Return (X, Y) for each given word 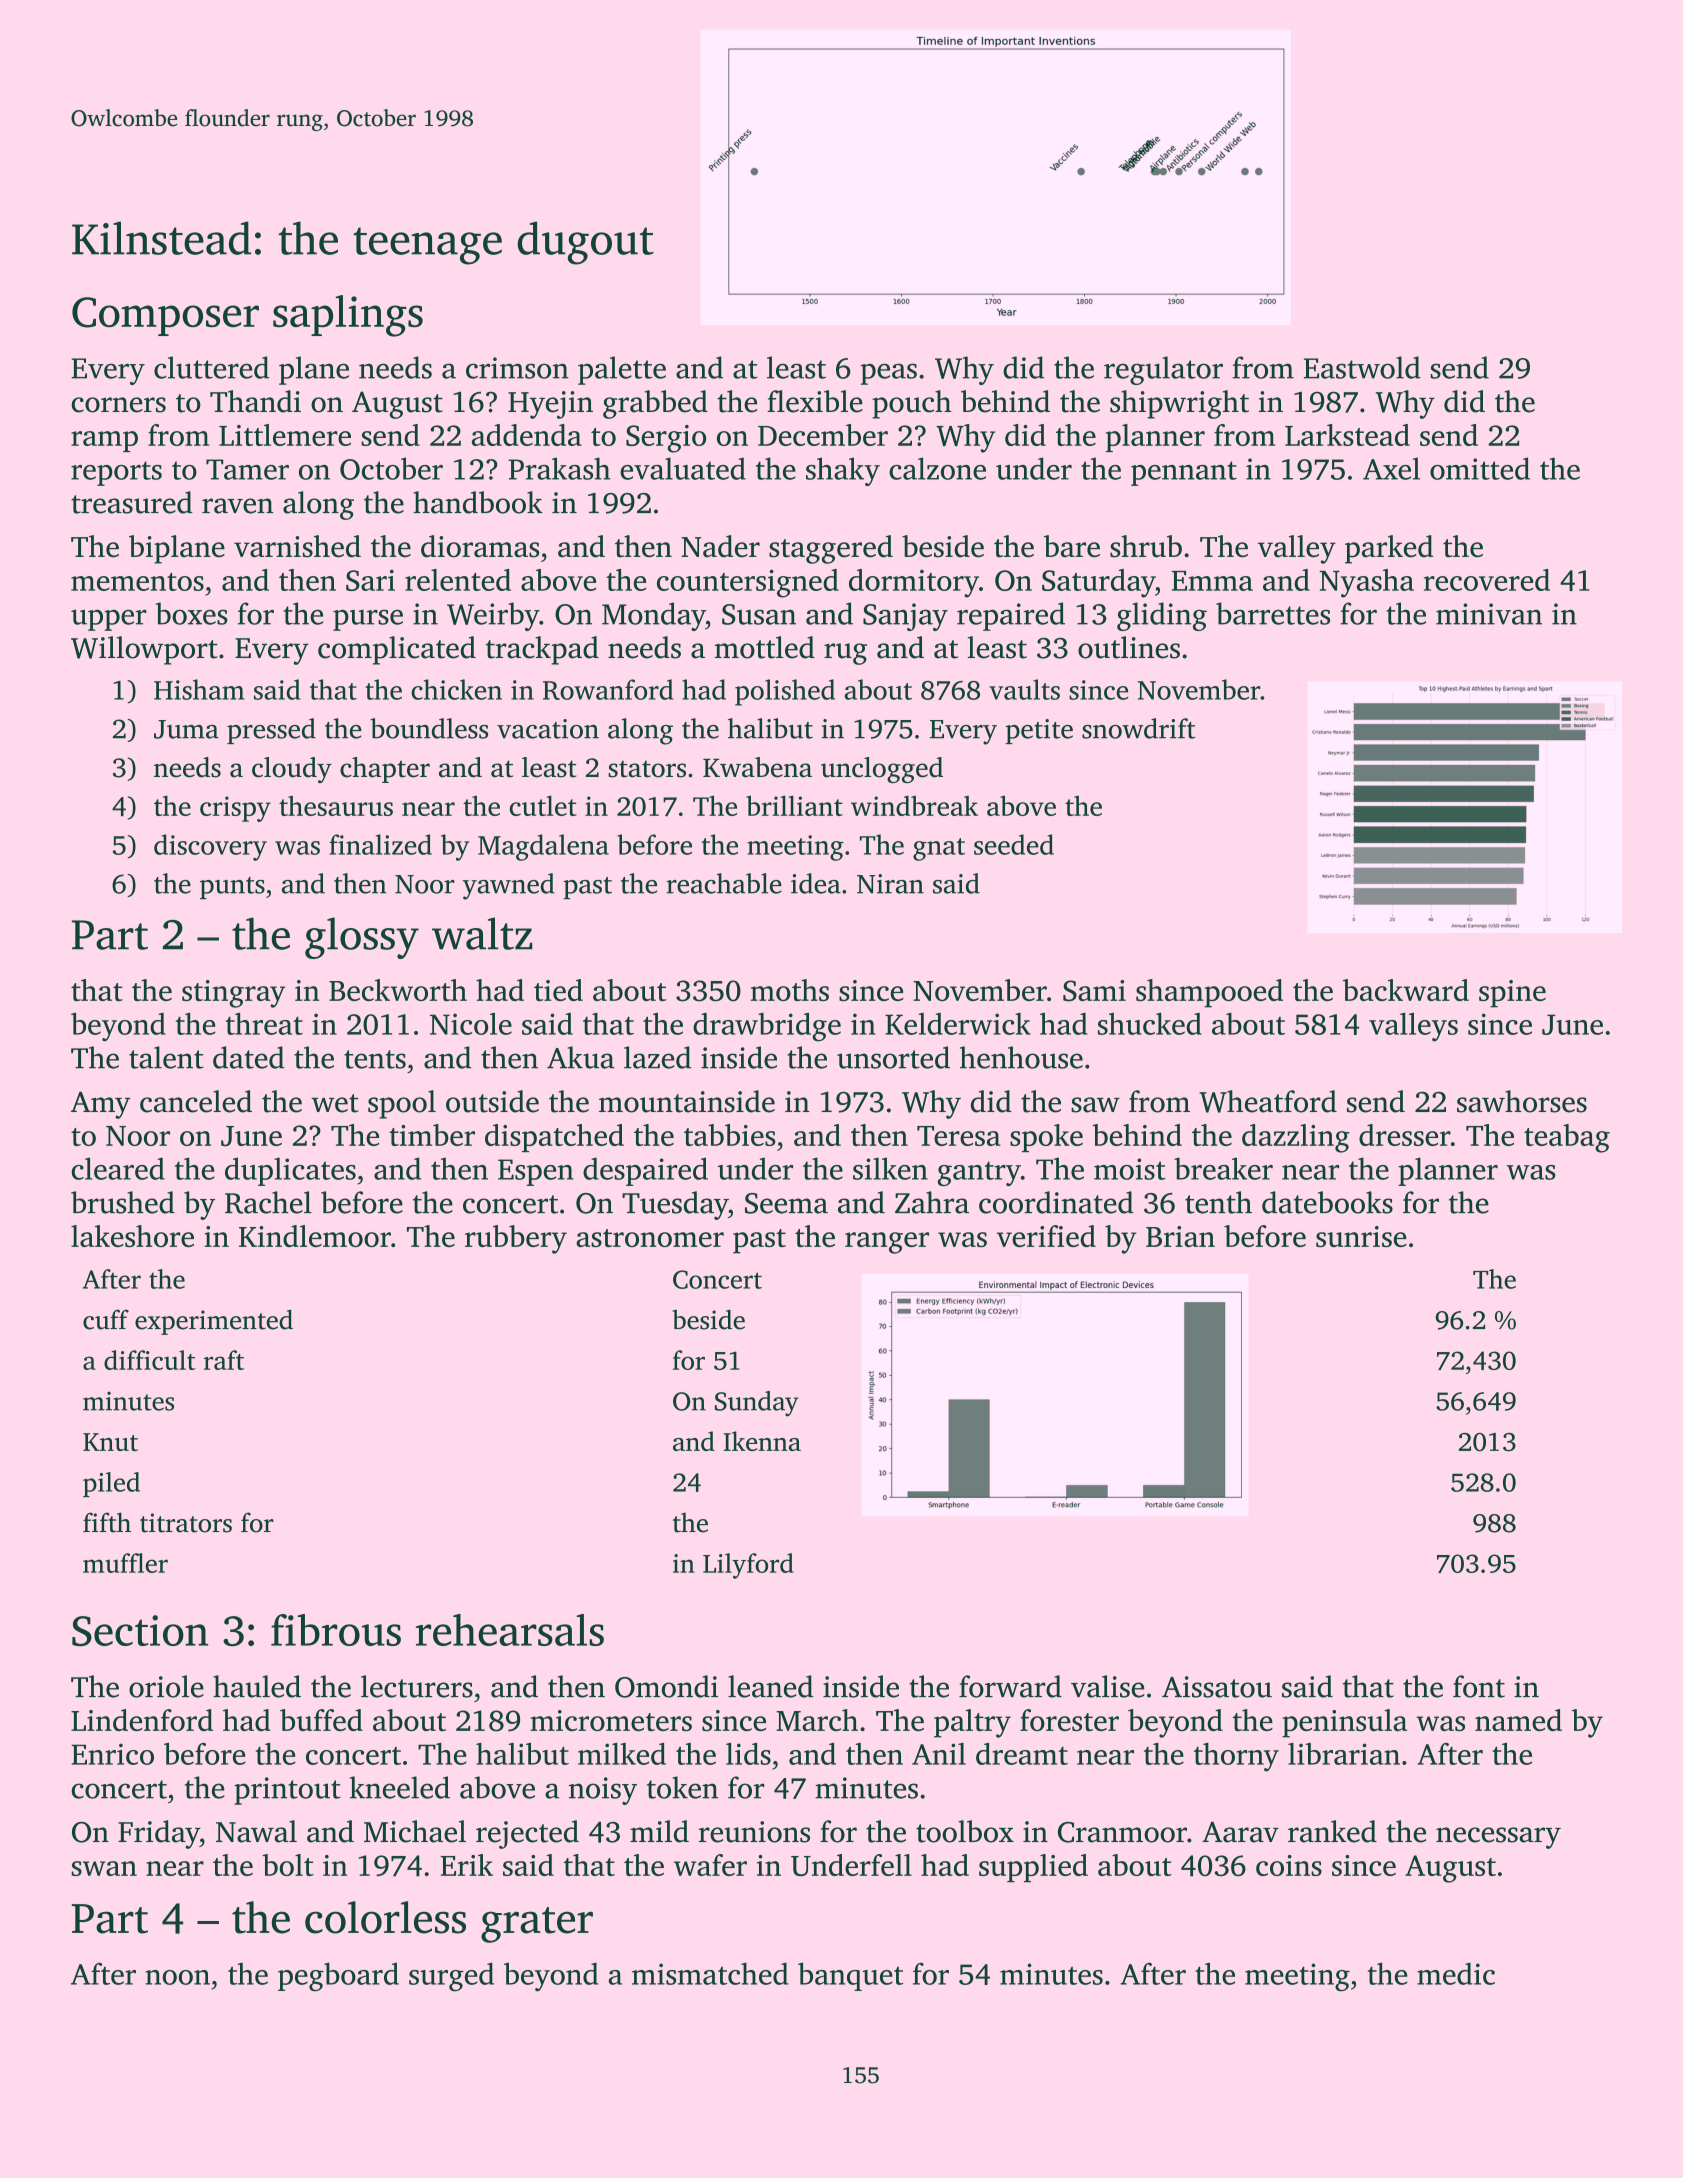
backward (1406, 990)
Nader (720, 546)
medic (1456, 1973)
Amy (101, 1105)
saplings (348, 316)
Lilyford (748, 1566)
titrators (186, 1523)
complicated (397, 650)
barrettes (1273, 613)
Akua (580, 1057)
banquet (850, 1976)
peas (888, 374)
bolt (288, 1865)
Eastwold (1362, 367)
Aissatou (1217, 1687)
